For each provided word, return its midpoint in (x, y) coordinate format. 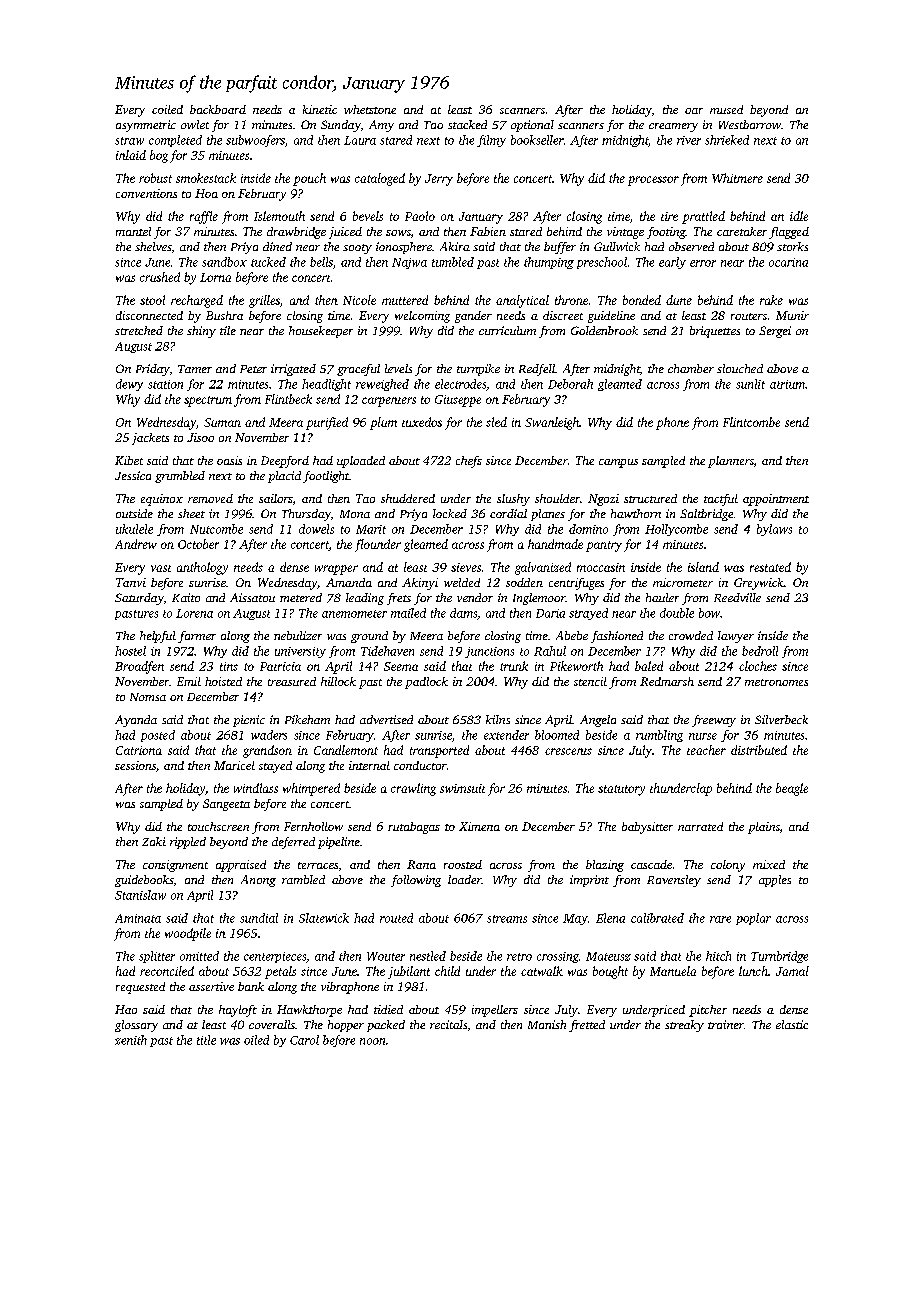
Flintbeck (288, 399)
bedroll (760, 651)
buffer (560, 248)
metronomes (776, 682)
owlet (195, 124)
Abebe (572, 635)
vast (161, 568)
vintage (625, 233)
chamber (691, 368)
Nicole (359, 300)
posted (158, 736)
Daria (550, 613)
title (206, 1040)
